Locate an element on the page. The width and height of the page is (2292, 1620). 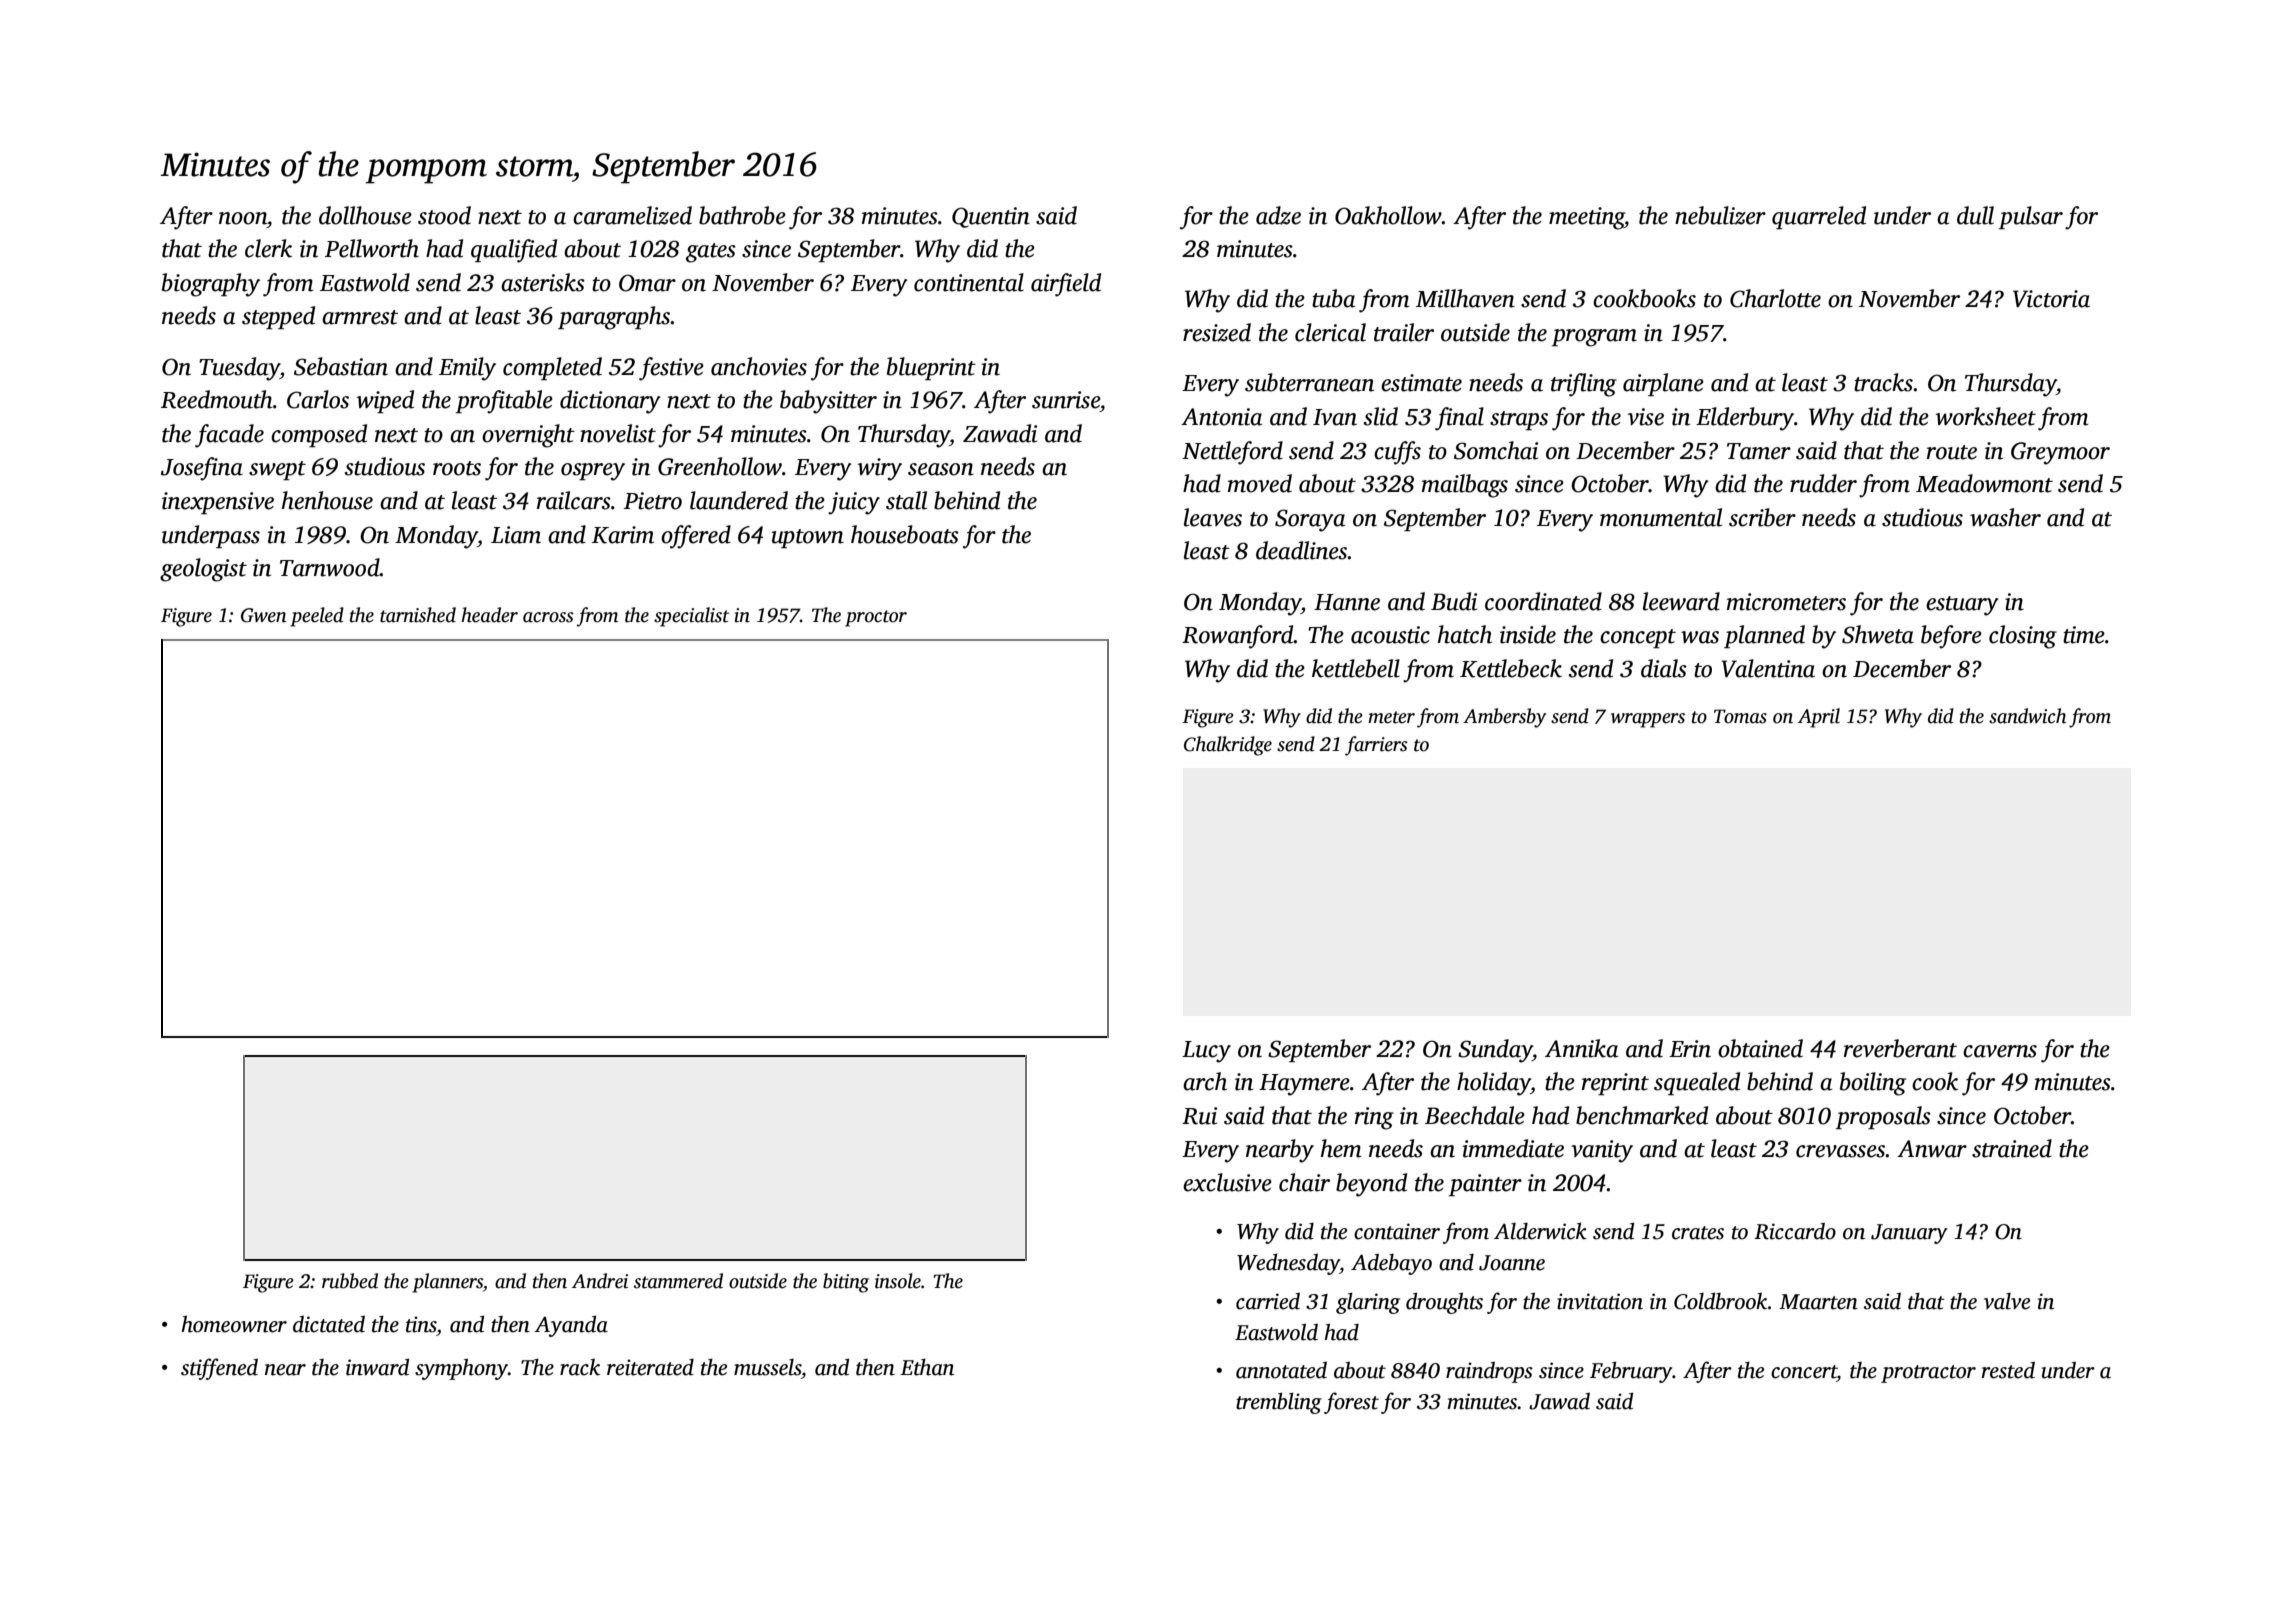
Wednesday is located at coordinates (1288, 1264).
